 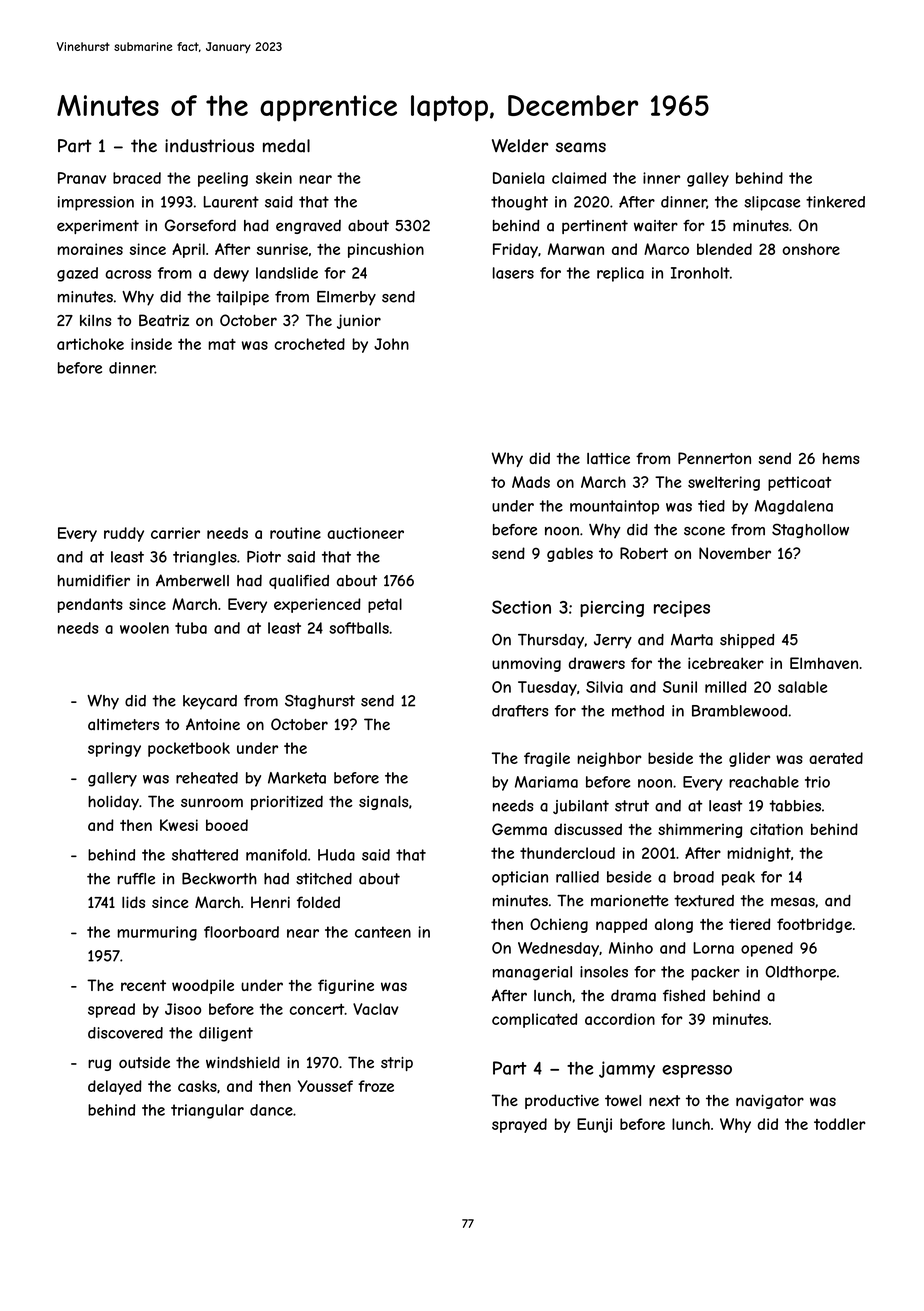 What do you see at coordinates (680, 687) in the screenshot?
I see `Sunil` at bounding box center [680, 687].
